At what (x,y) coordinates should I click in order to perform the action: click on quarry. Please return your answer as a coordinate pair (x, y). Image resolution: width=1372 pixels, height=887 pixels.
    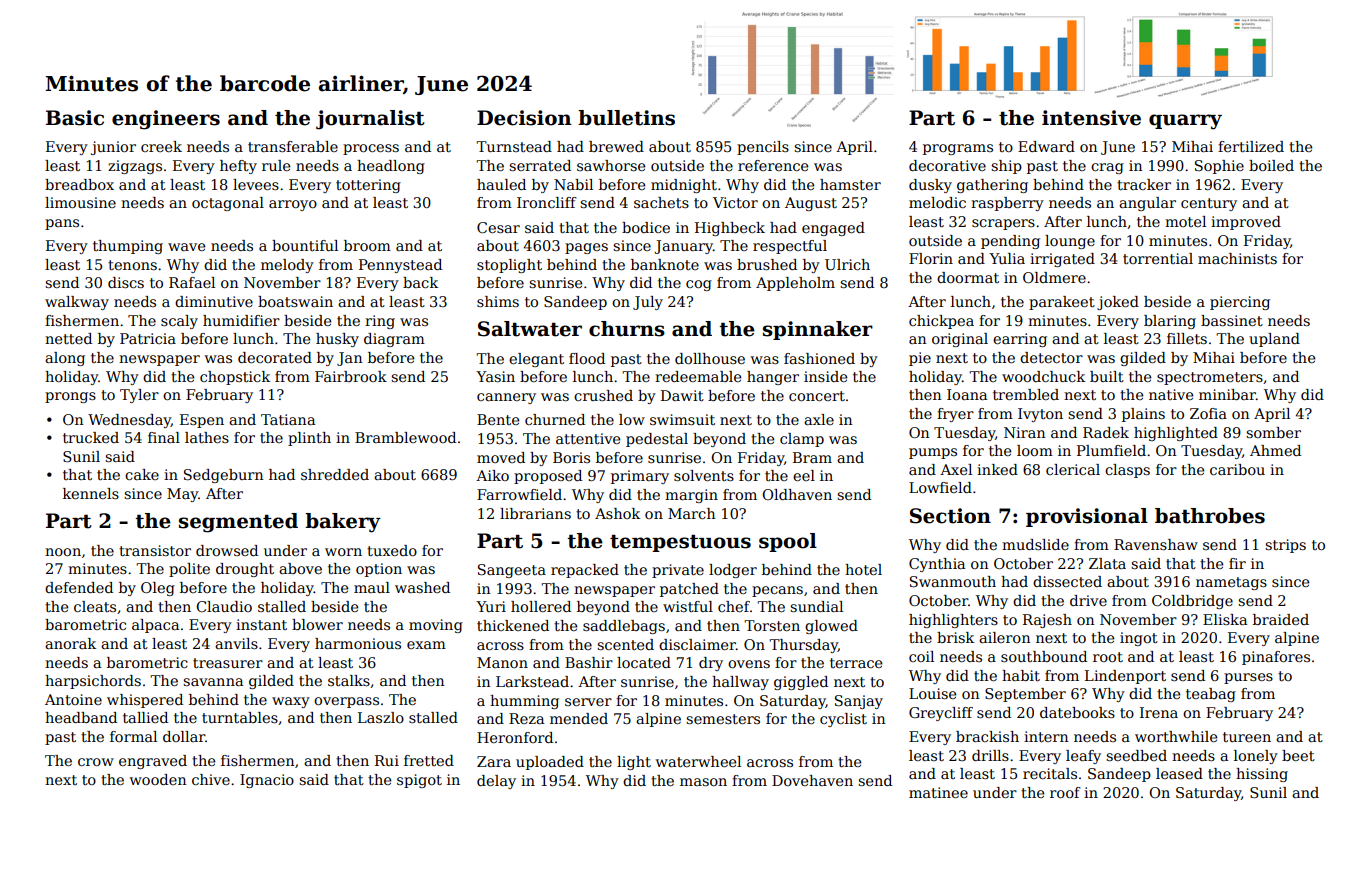
    Looking at the image, I should click on (1185, 122).
